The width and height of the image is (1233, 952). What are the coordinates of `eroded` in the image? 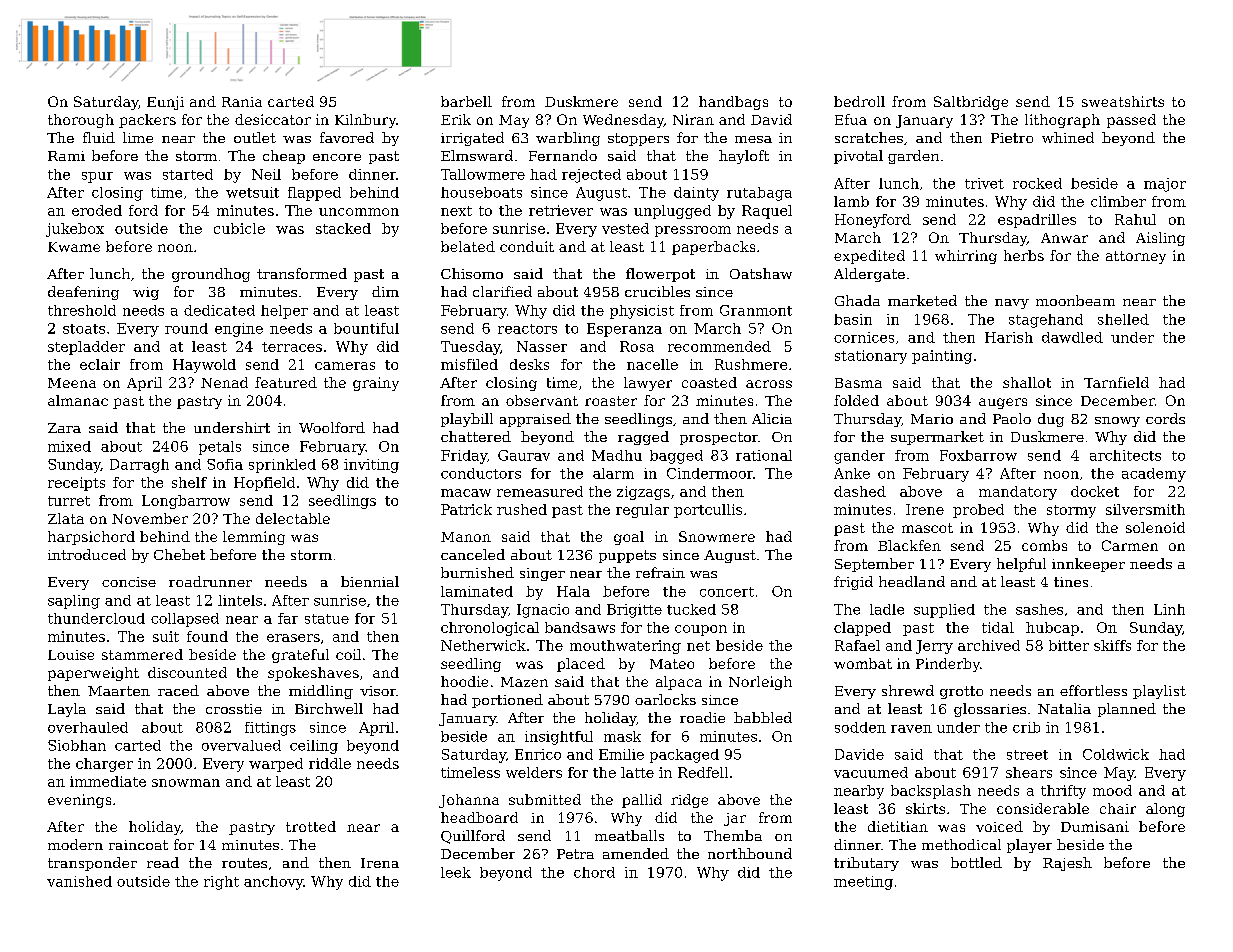 It's located at (97, 210).
